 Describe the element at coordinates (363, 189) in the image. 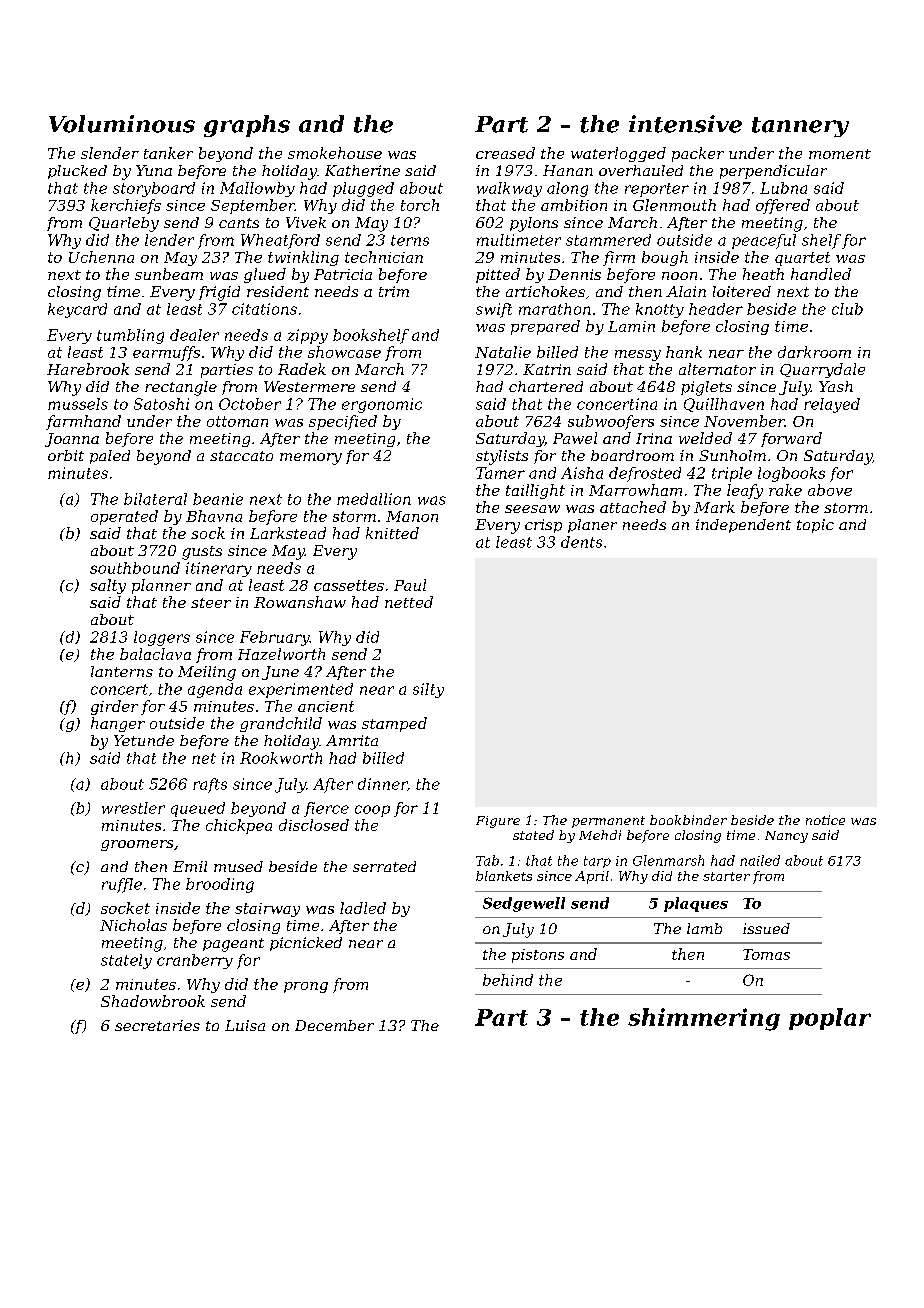

I see `plugged` at that location.
